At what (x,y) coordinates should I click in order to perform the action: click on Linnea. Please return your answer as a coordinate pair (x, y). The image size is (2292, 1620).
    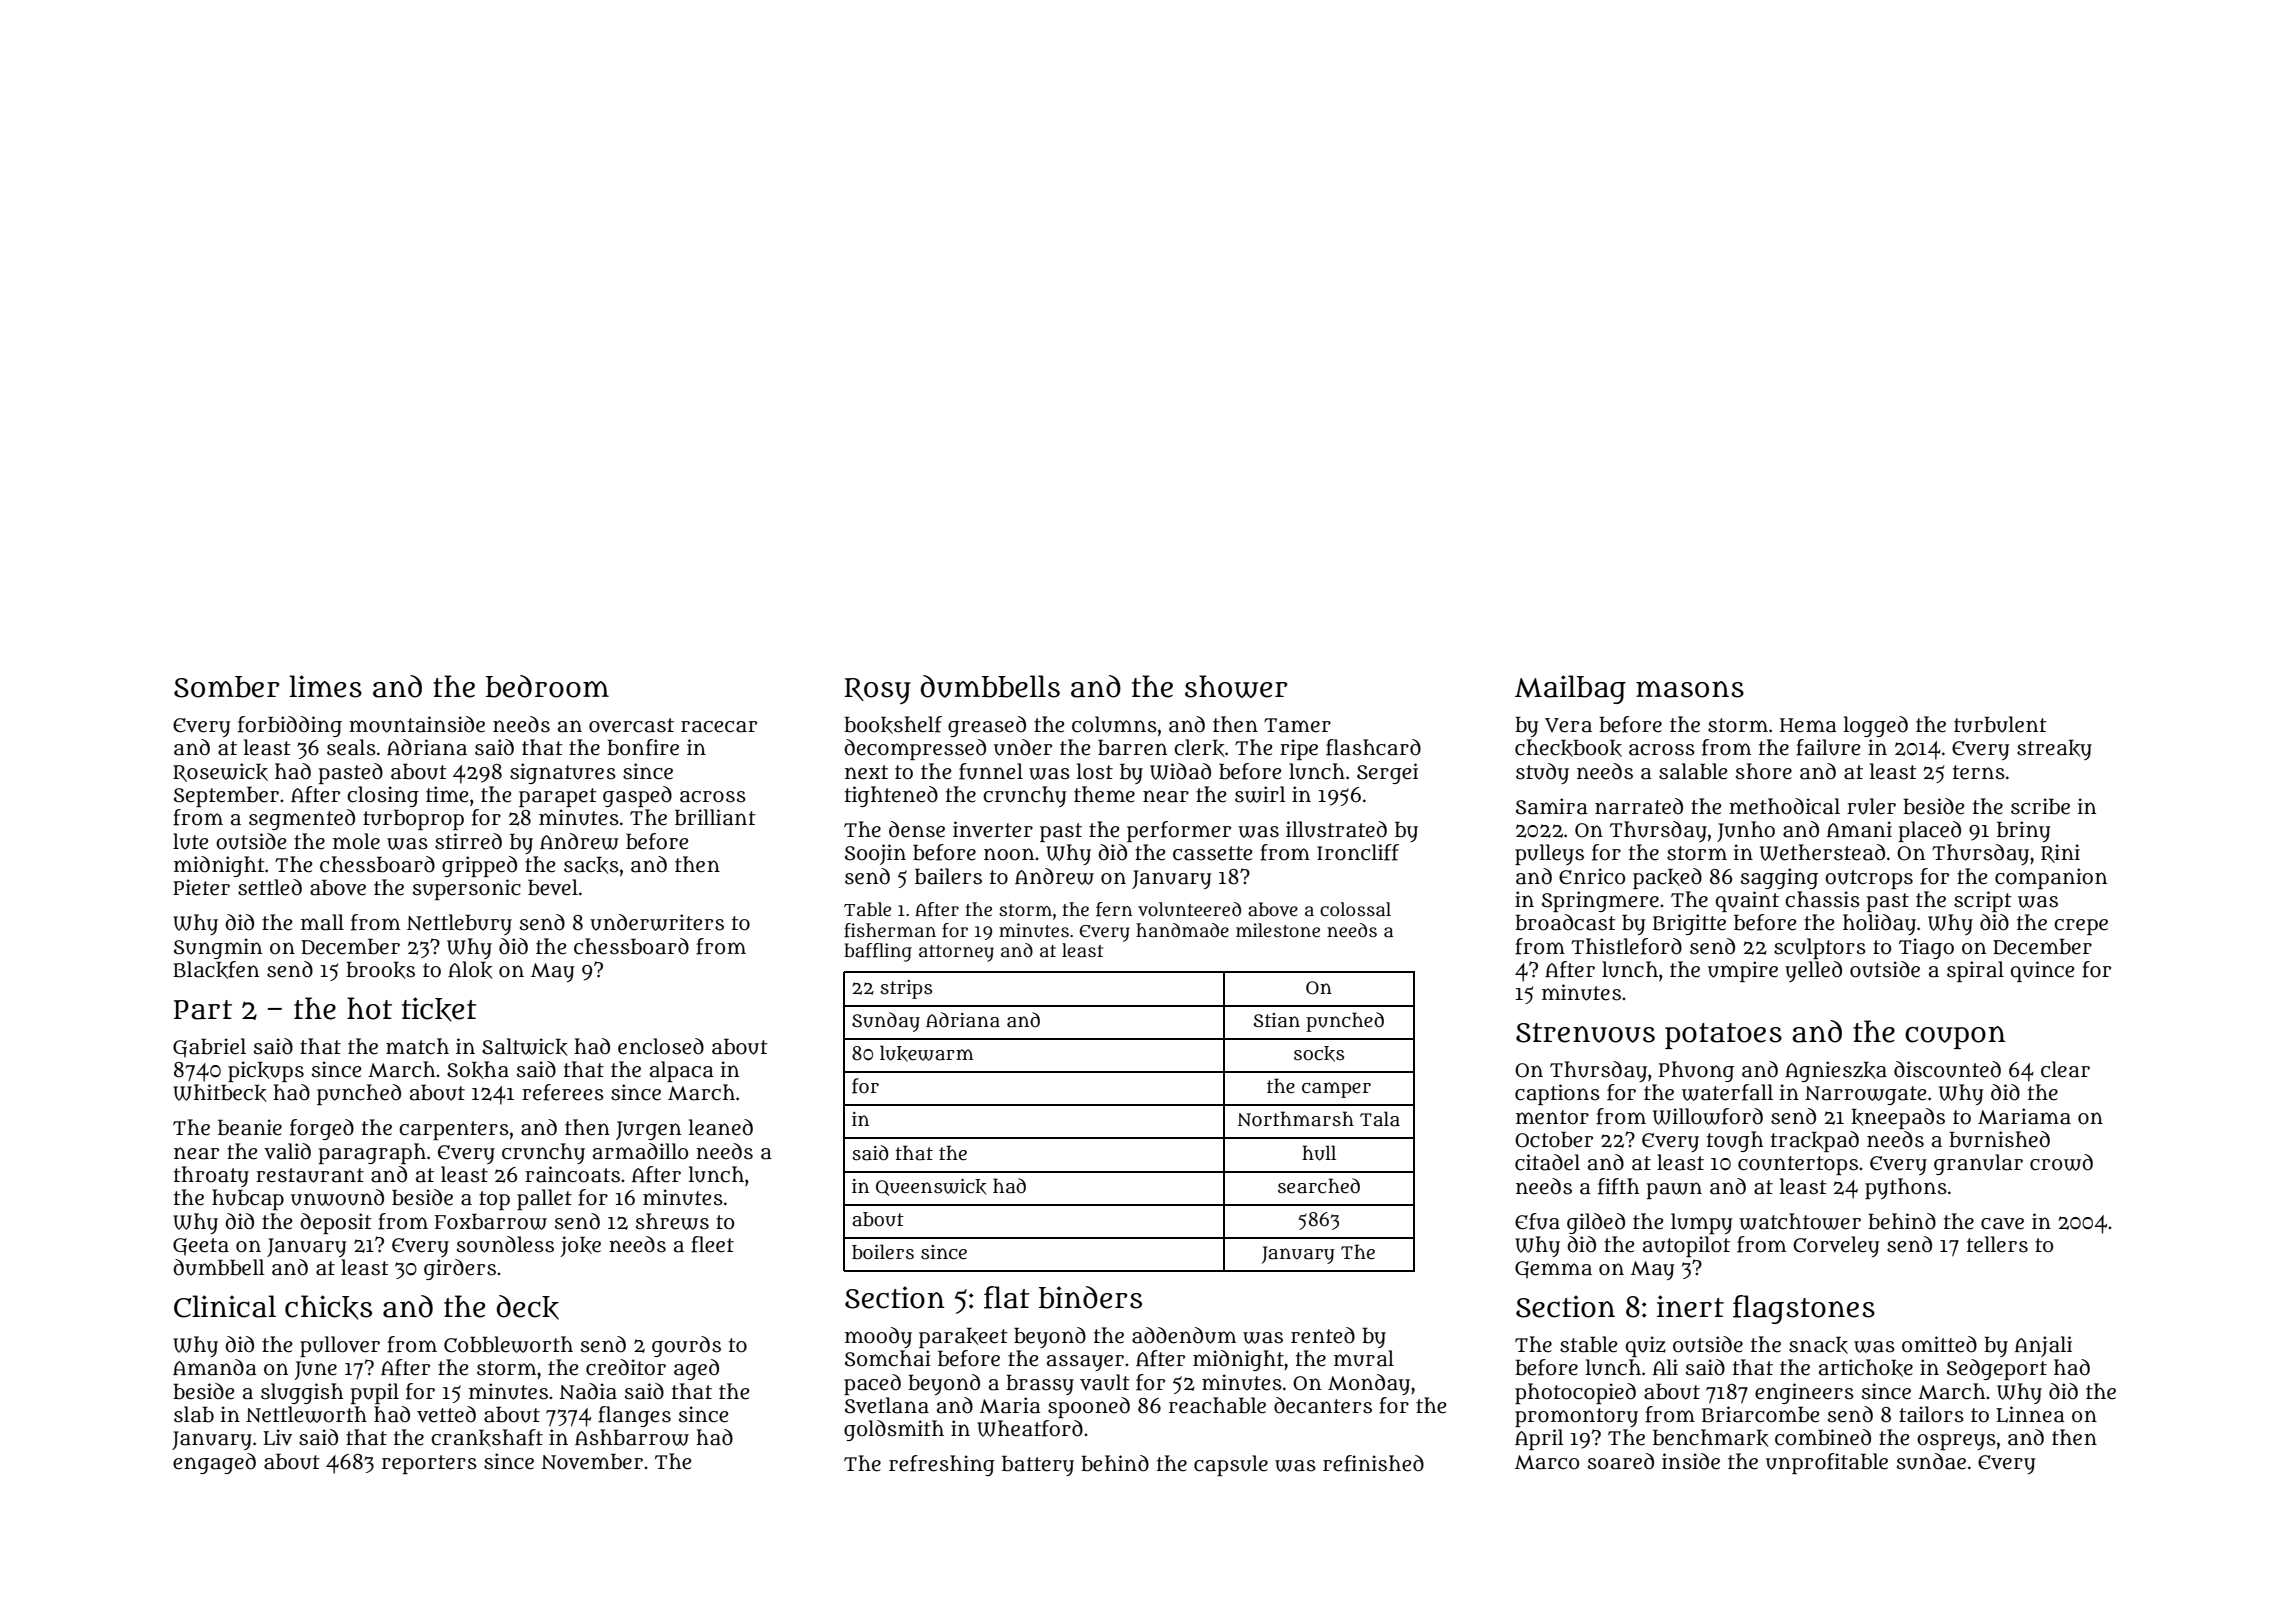
    Looking at the image, I should click on (2030, 1414).
